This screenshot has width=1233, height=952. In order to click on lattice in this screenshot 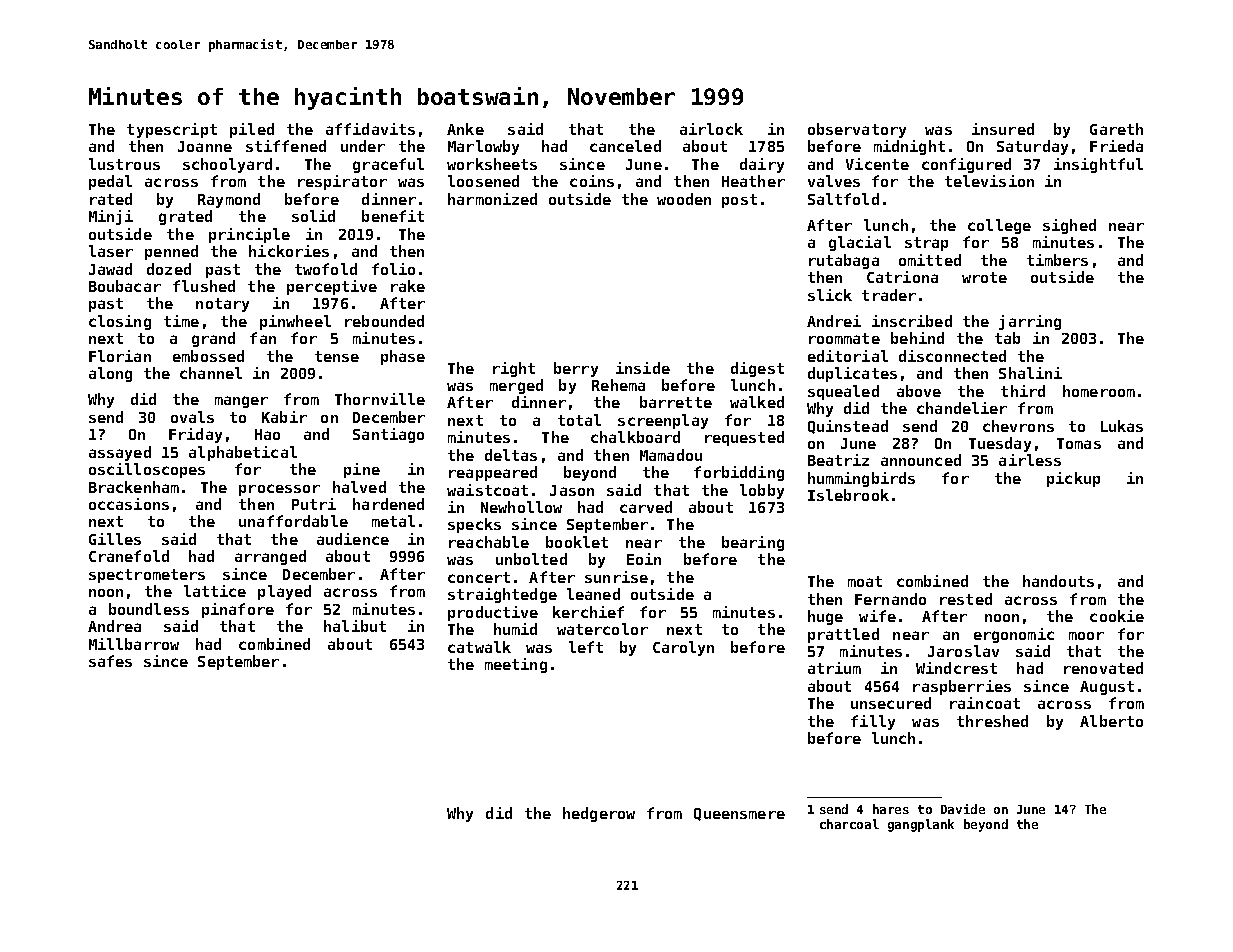, I will do `click(215, 591)`.
